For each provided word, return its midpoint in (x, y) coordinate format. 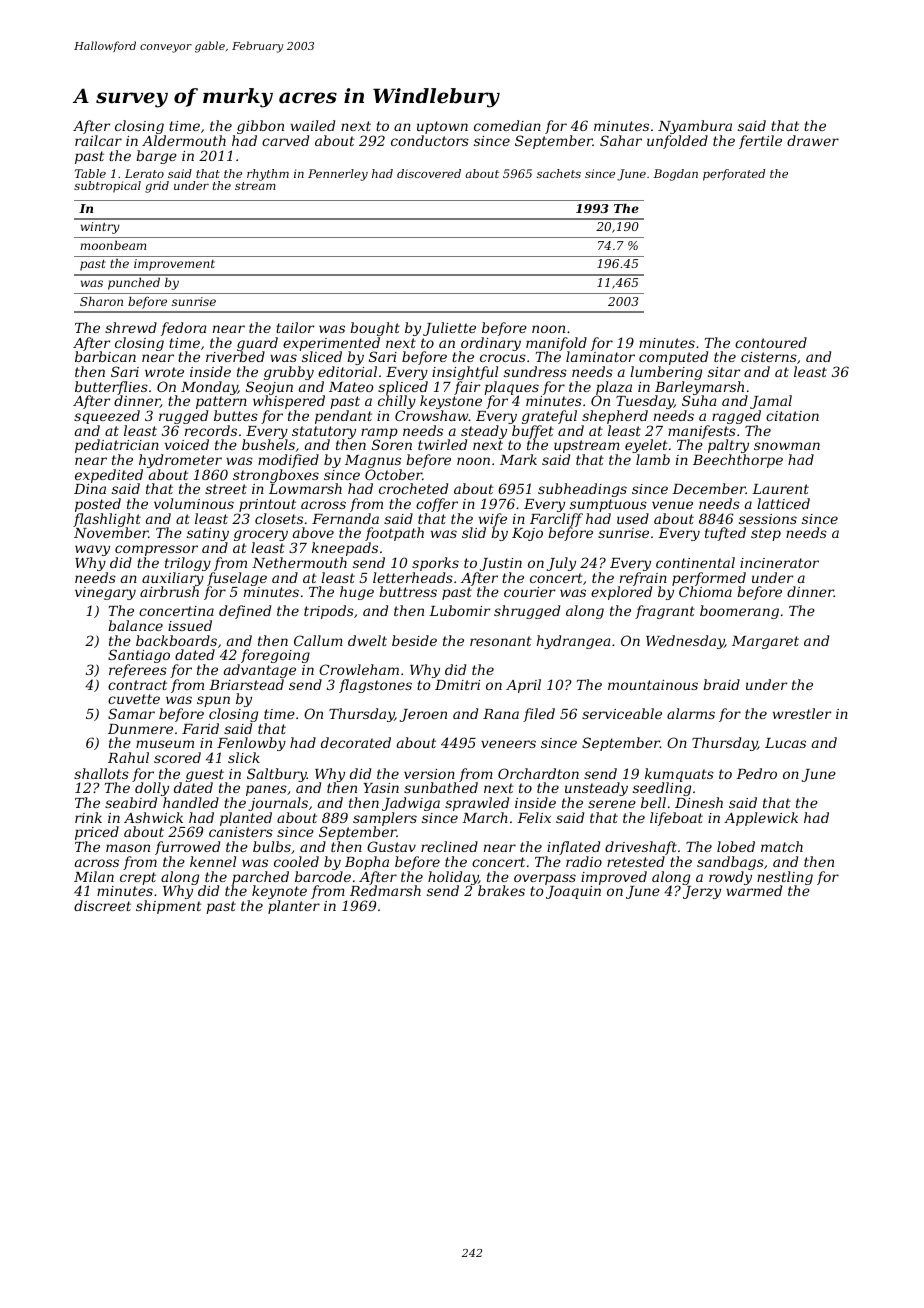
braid (721, 684)
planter (294, 907)
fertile (760, 142)
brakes (501, 891)
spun (213, 701)
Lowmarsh (305, 489)
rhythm (268, 175)
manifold (556, 344)
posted (98, 505)
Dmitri (457, 685)
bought (375, 329)
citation (792, 416)
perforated (734, 175)
